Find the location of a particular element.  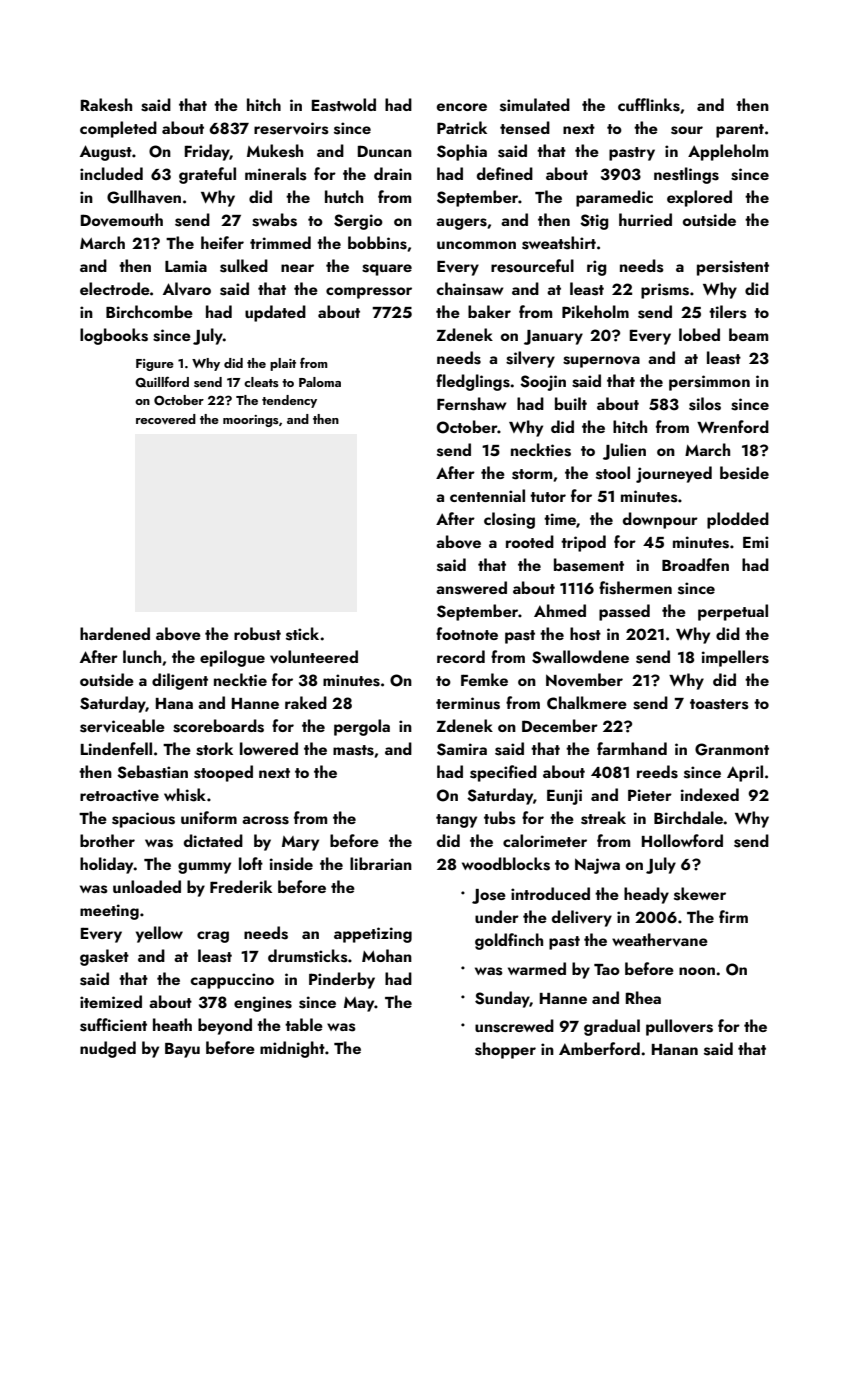

masts is located at coordinates (353, 750).
